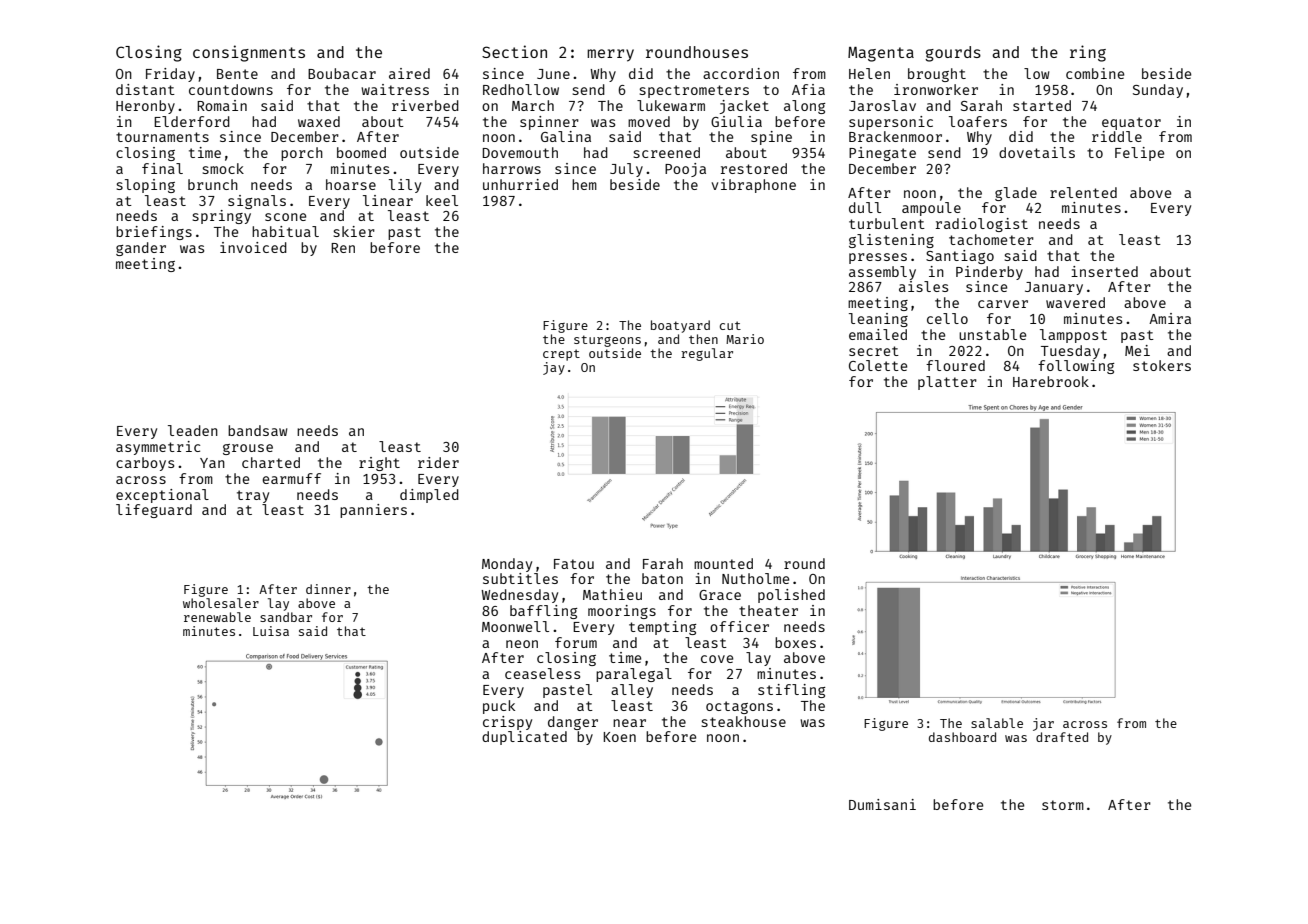 This document has width=1308, height=924. What do you see at coordinates (361, 152) in the document?
I see `boomed` at bounding box center [361, 152].
